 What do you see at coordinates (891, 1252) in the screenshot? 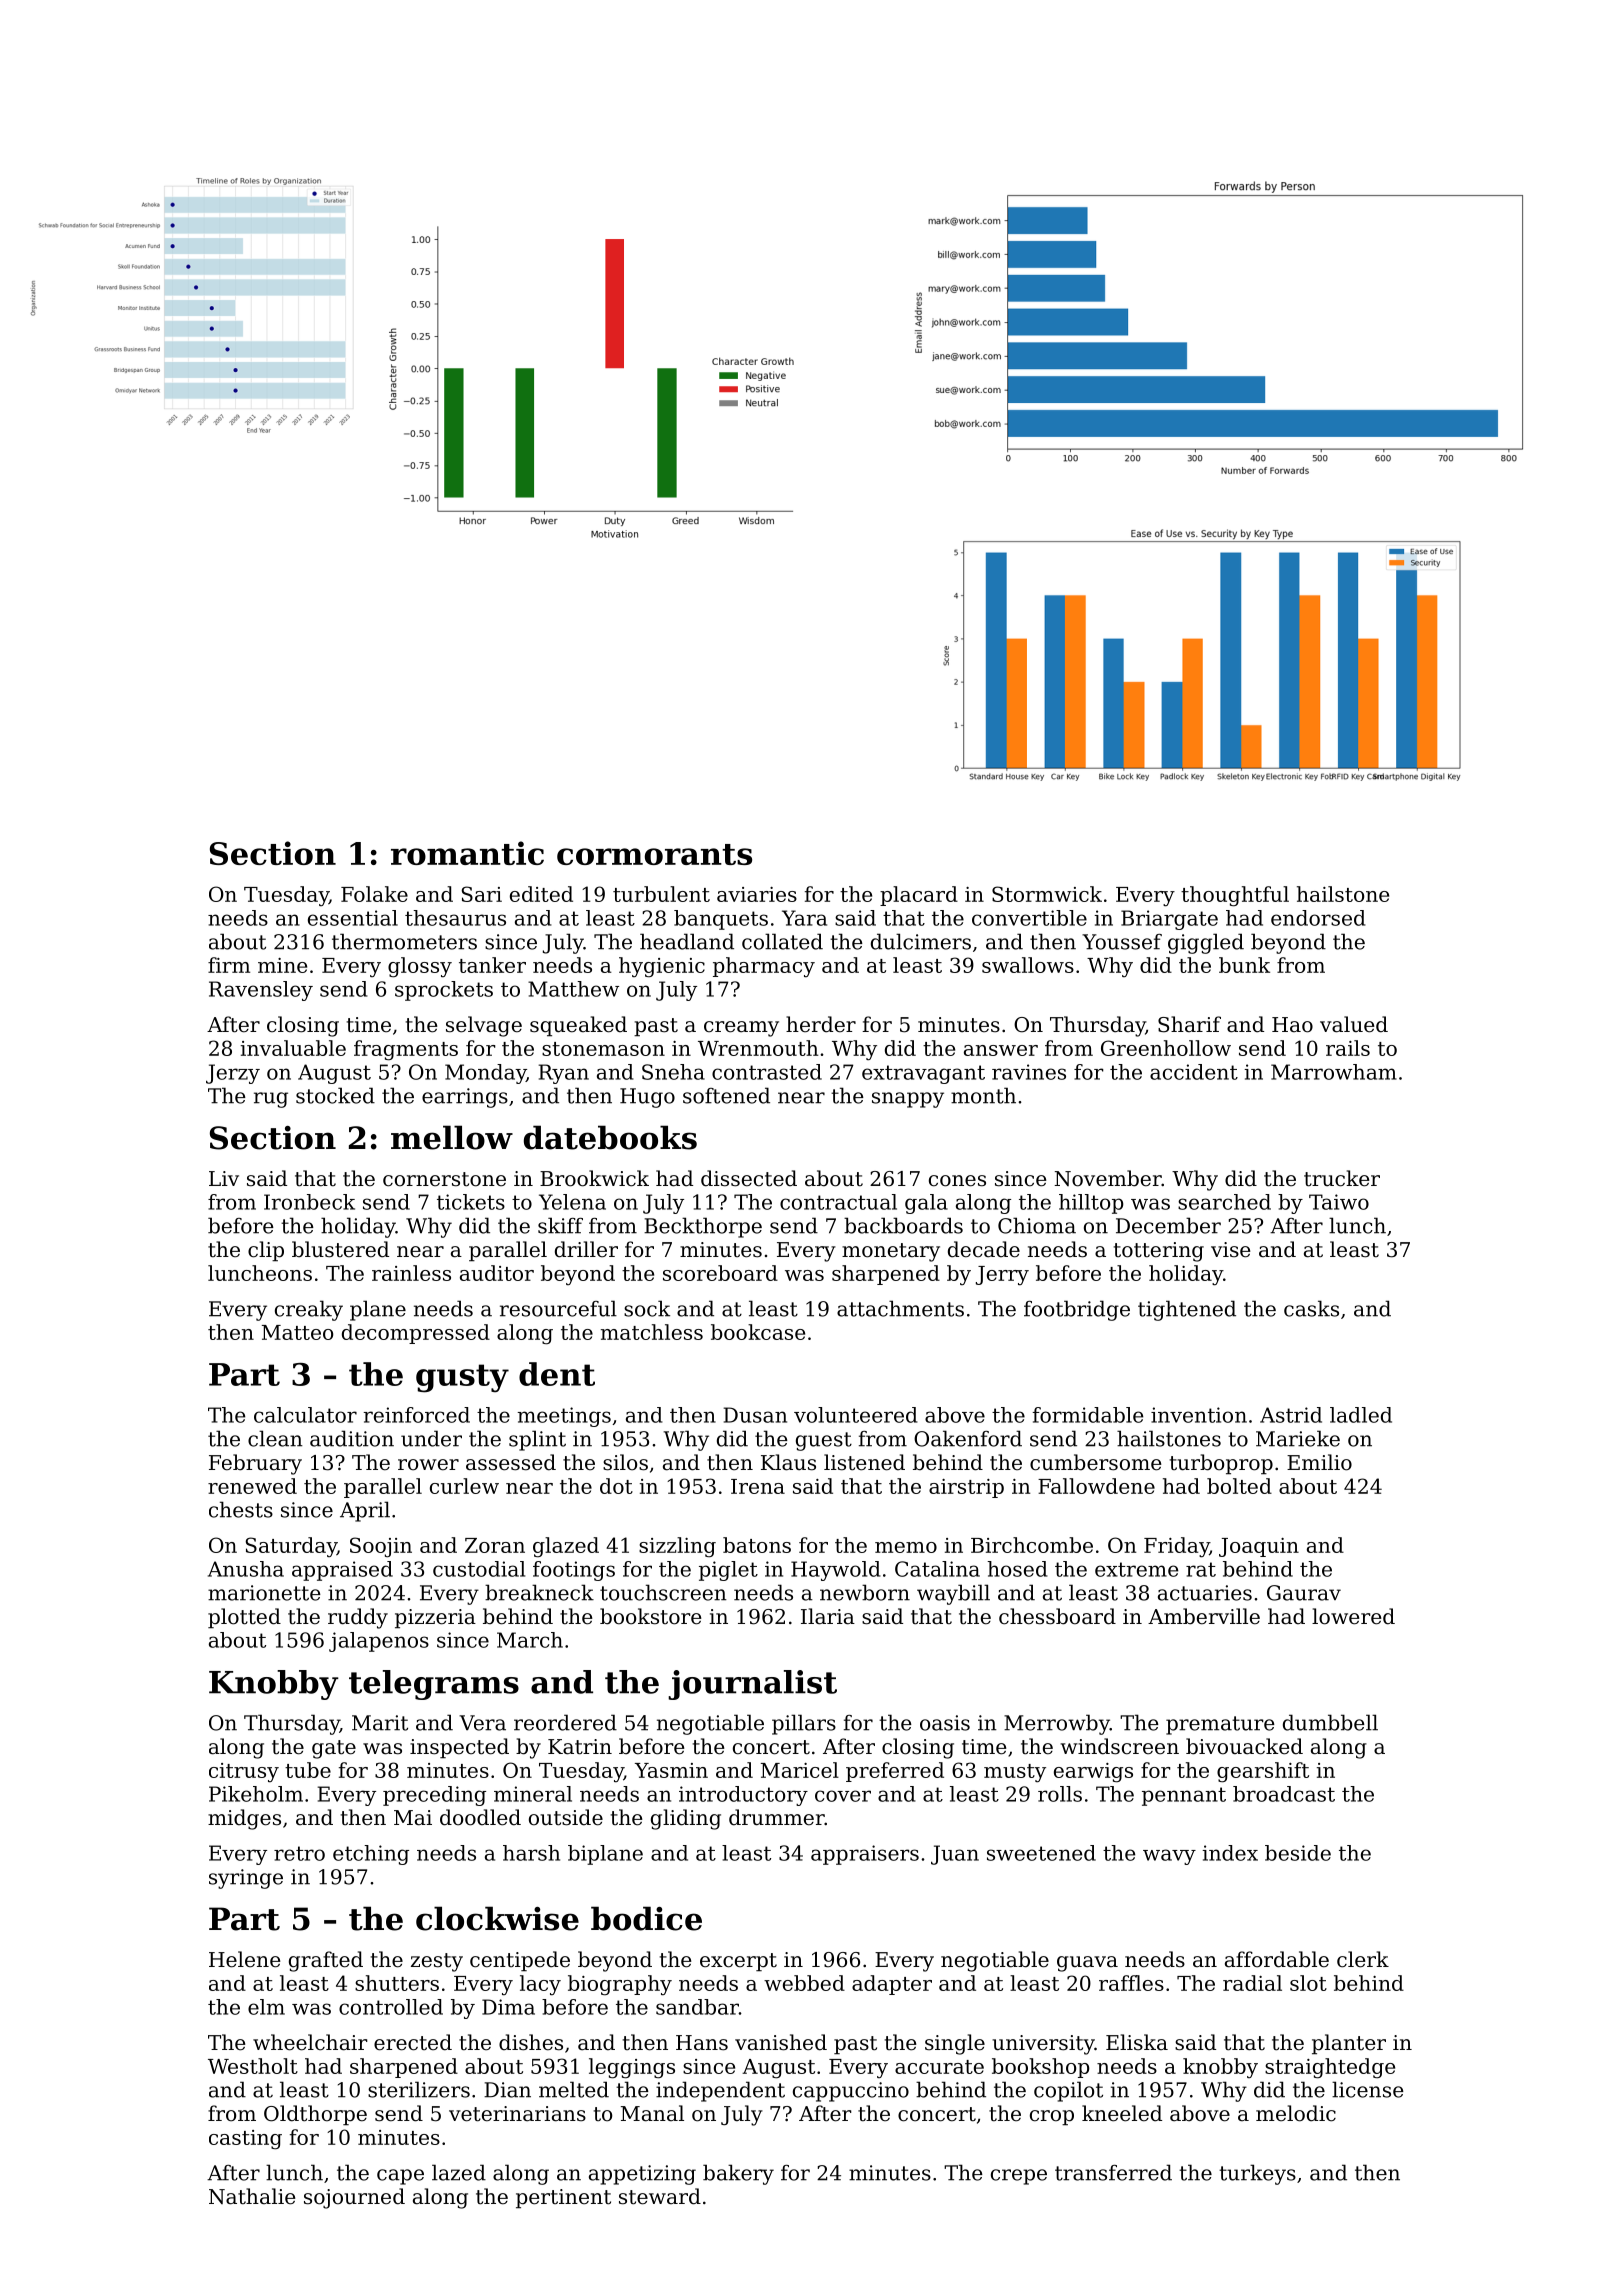
I see `monetary` at bounding box center [891, 1252].
